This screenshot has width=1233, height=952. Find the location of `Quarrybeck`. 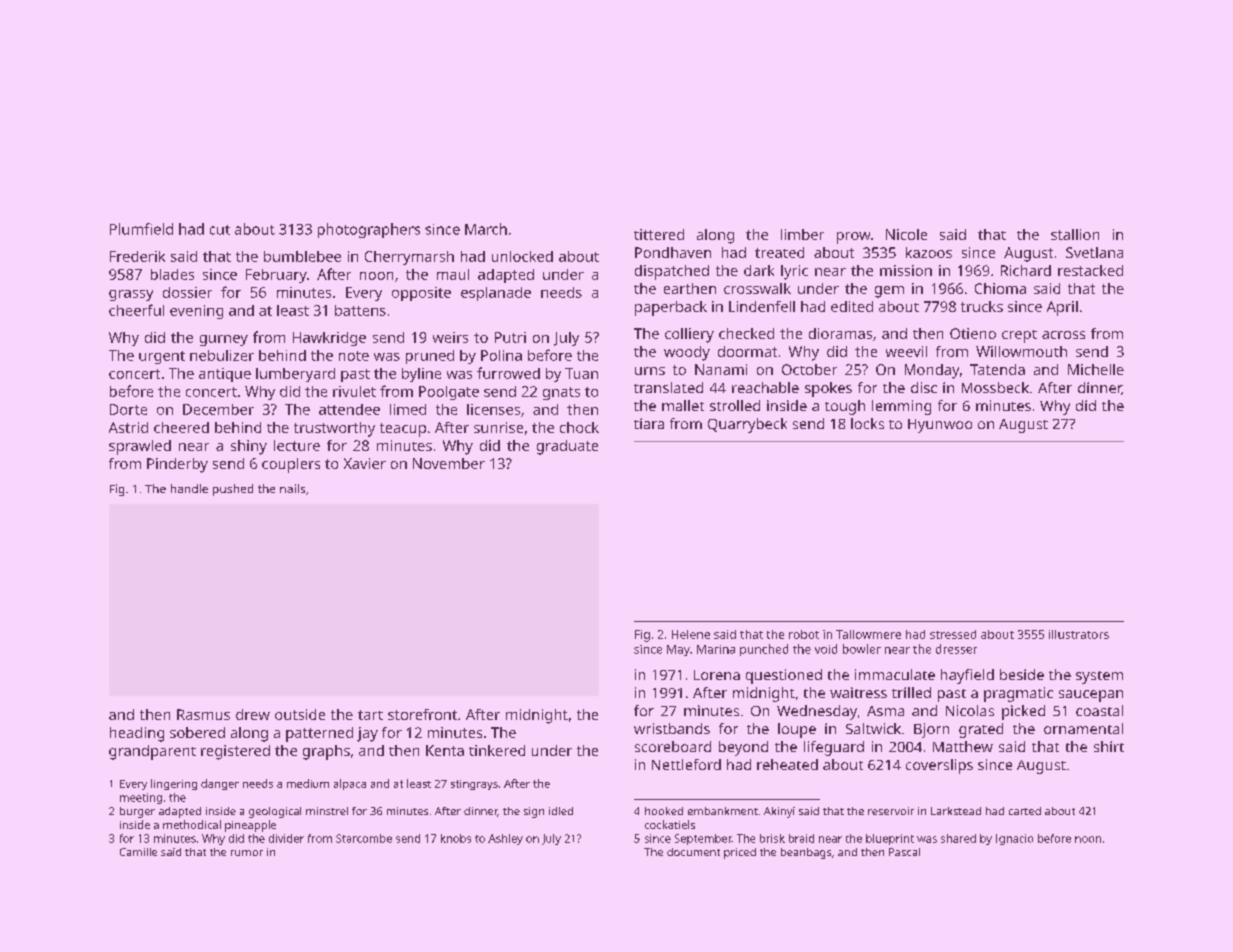

Quarrybeck is located at coordinates (747, 425).
